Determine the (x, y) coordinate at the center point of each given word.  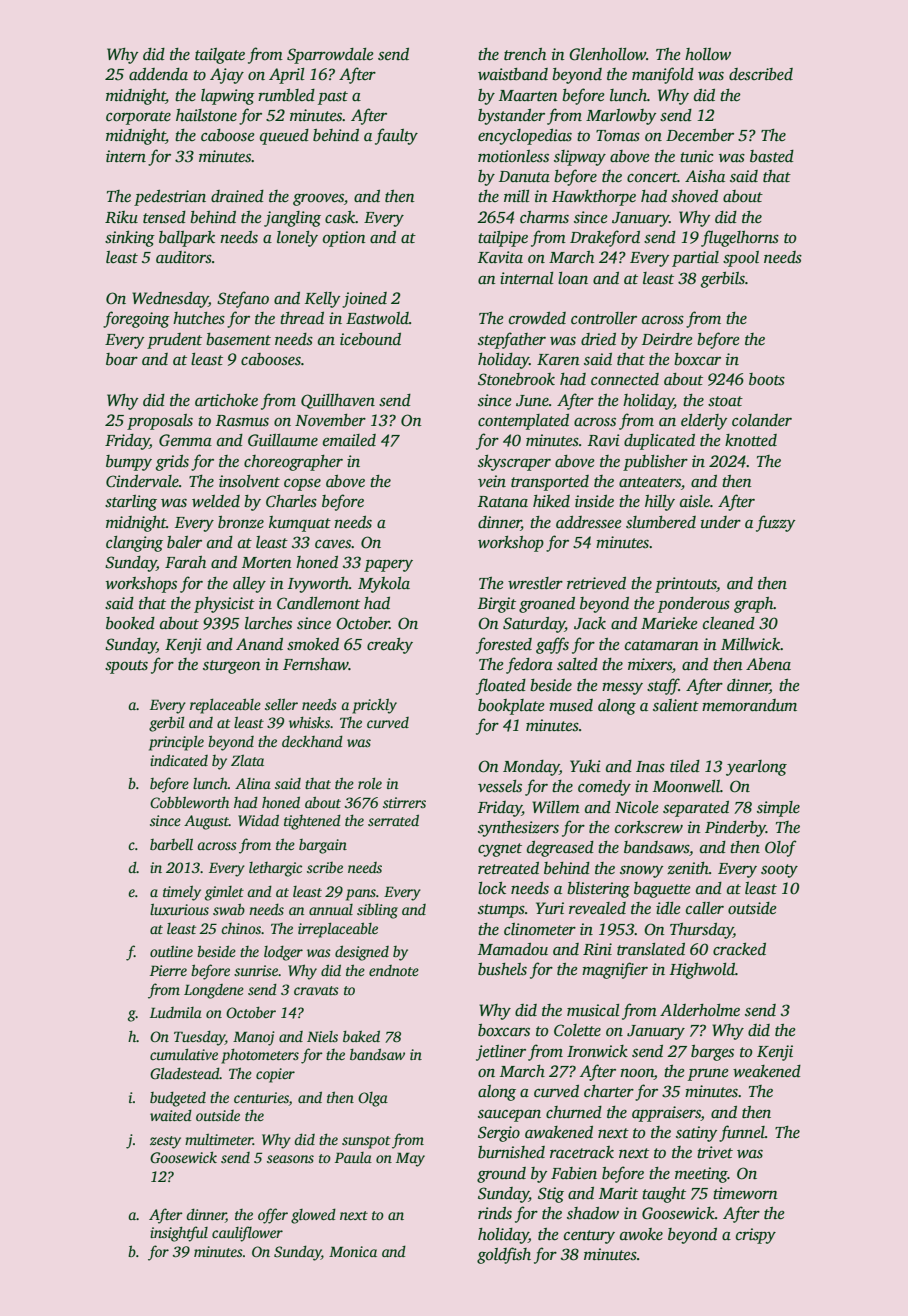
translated (651, 949)
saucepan (509, 1116)
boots (767, 379)
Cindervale (142, 481)
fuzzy (775, 523)
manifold (663, 75)
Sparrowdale (330, 56)
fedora (529, 665)
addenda (158, 74)
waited (171, 1115)
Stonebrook (516, 379)
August (206, 822)
